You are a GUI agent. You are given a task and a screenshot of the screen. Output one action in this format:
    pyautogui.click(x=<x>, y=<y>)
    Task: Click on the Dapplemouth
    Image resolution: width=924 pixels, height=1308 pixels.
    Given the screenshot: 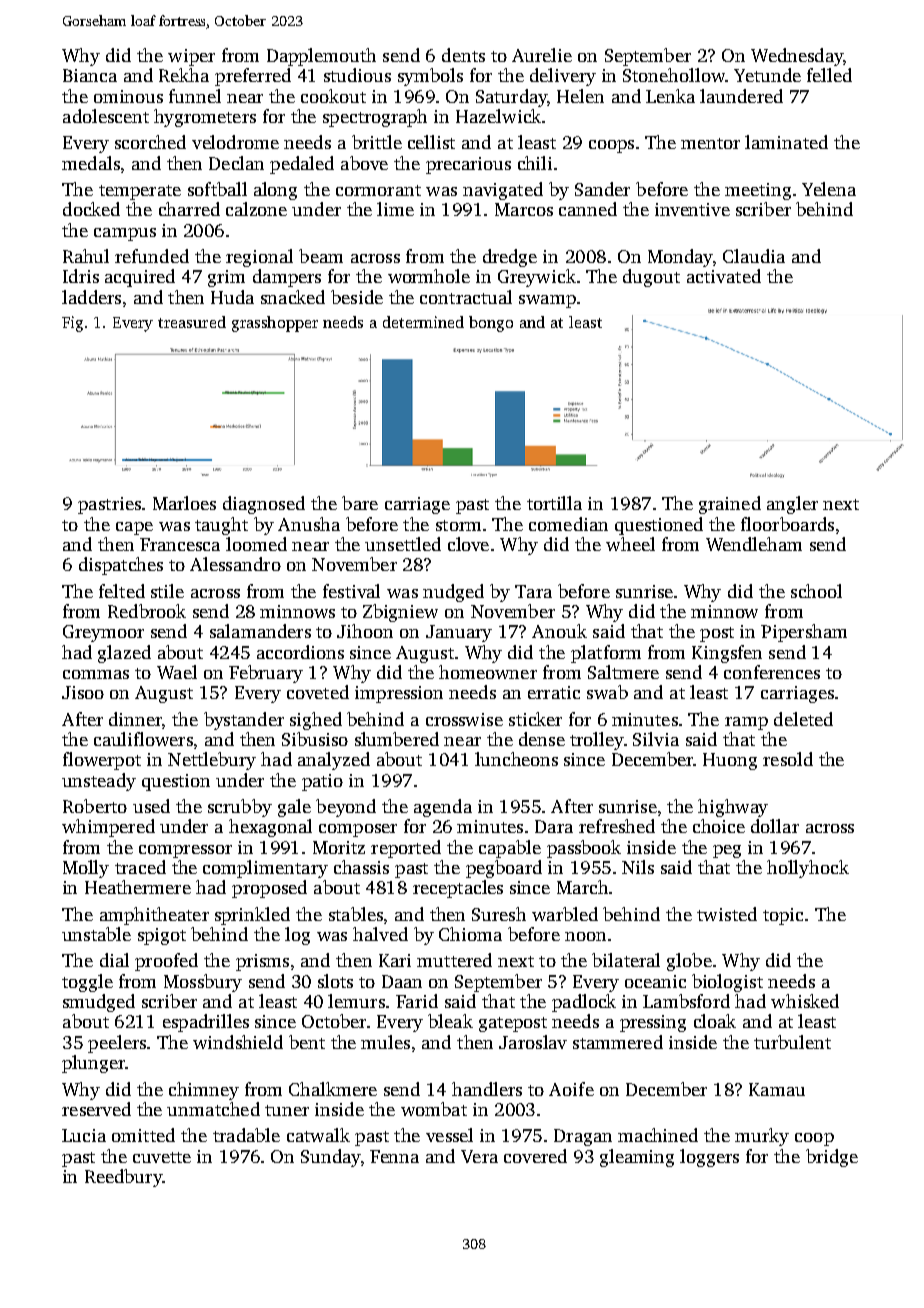 What is the action you would take?
    pyautogui.click(x=321, y=57)
